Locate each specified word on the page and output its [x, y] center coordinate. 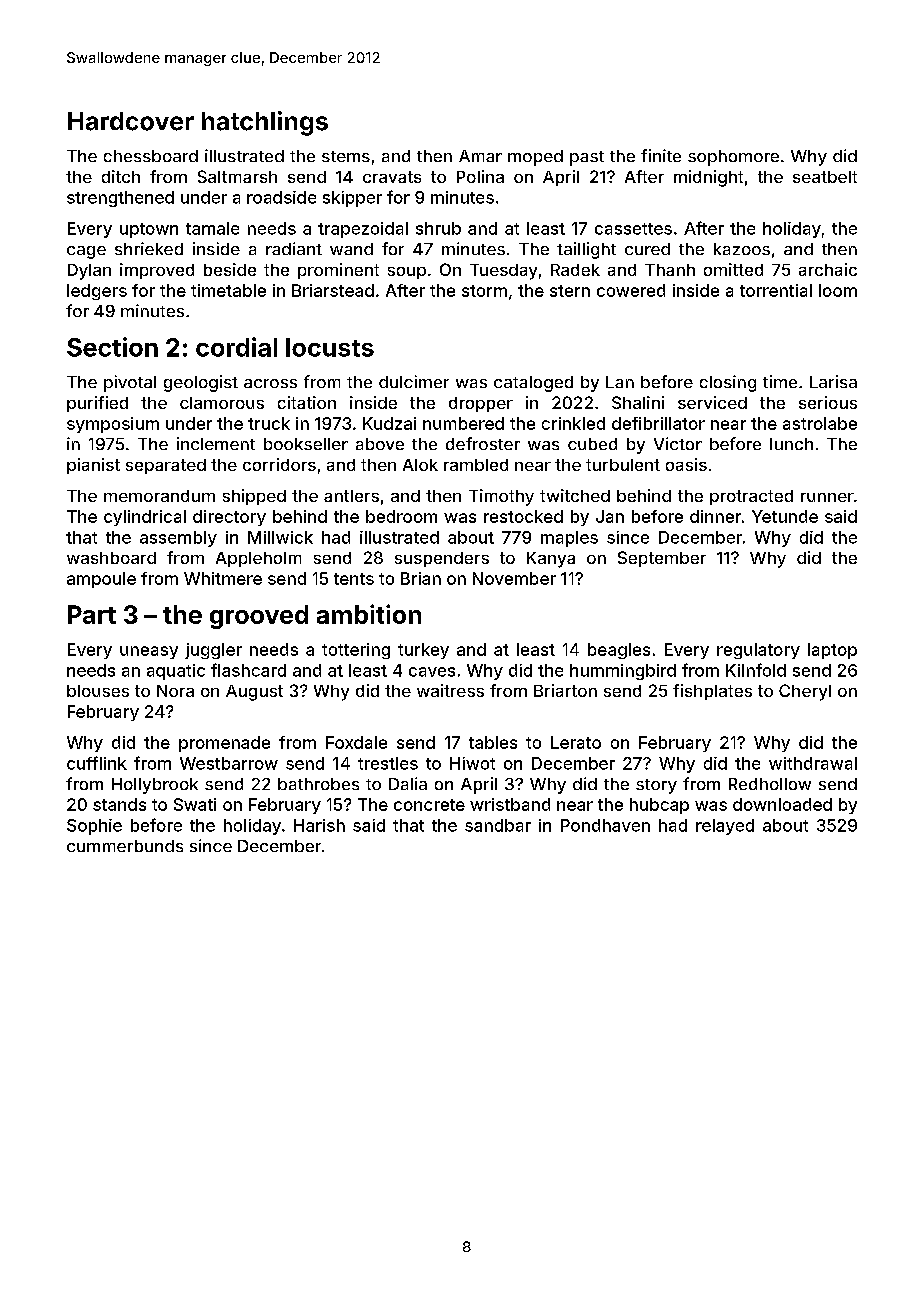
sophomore [733, 158]
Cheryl [805, 692]
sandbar [498, 825]
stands [119, 804]
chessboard [151, 156]
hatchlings [265, 123]
